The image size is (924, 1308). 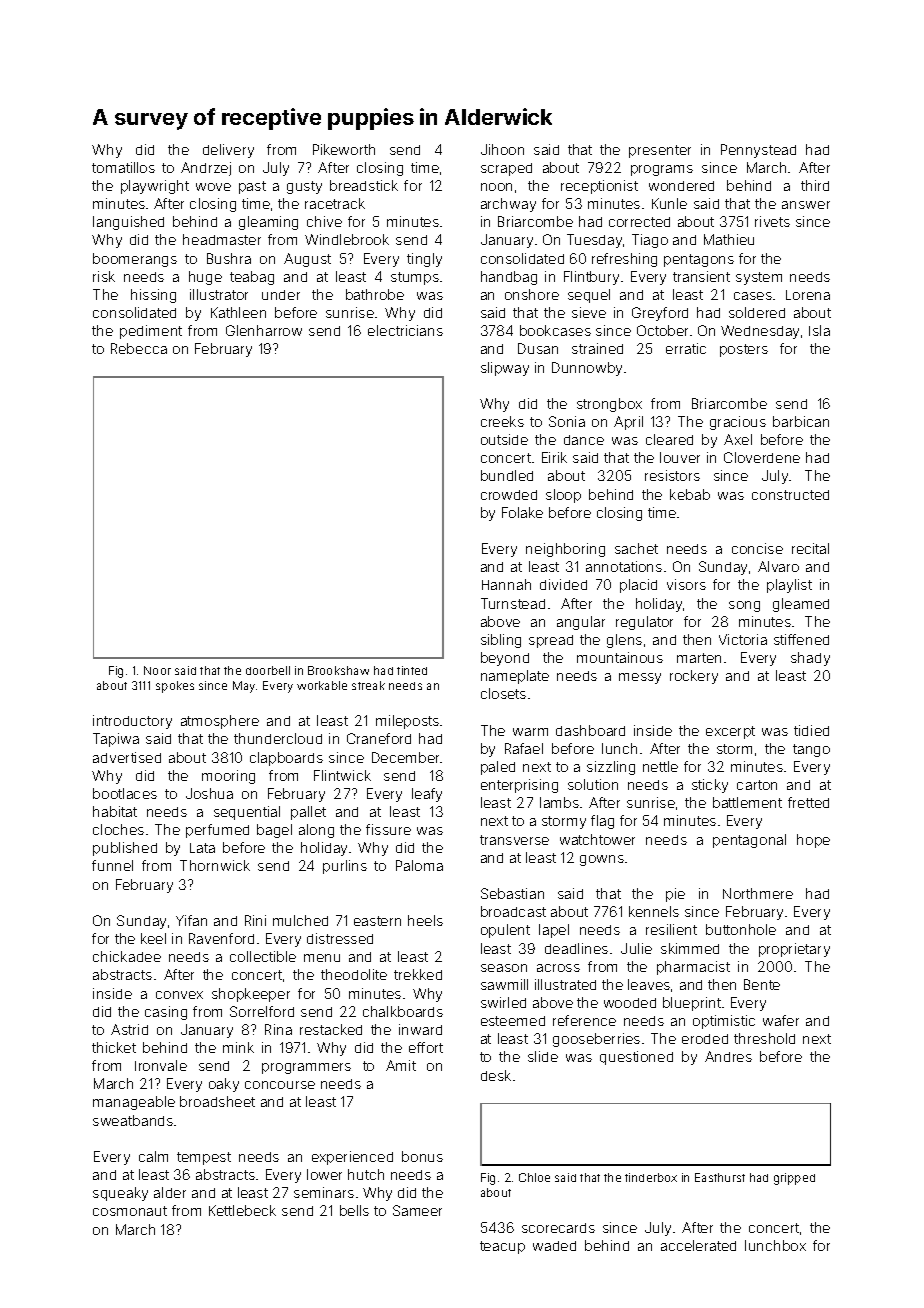 I want to click on lambs, so click(x=559, y=802).
